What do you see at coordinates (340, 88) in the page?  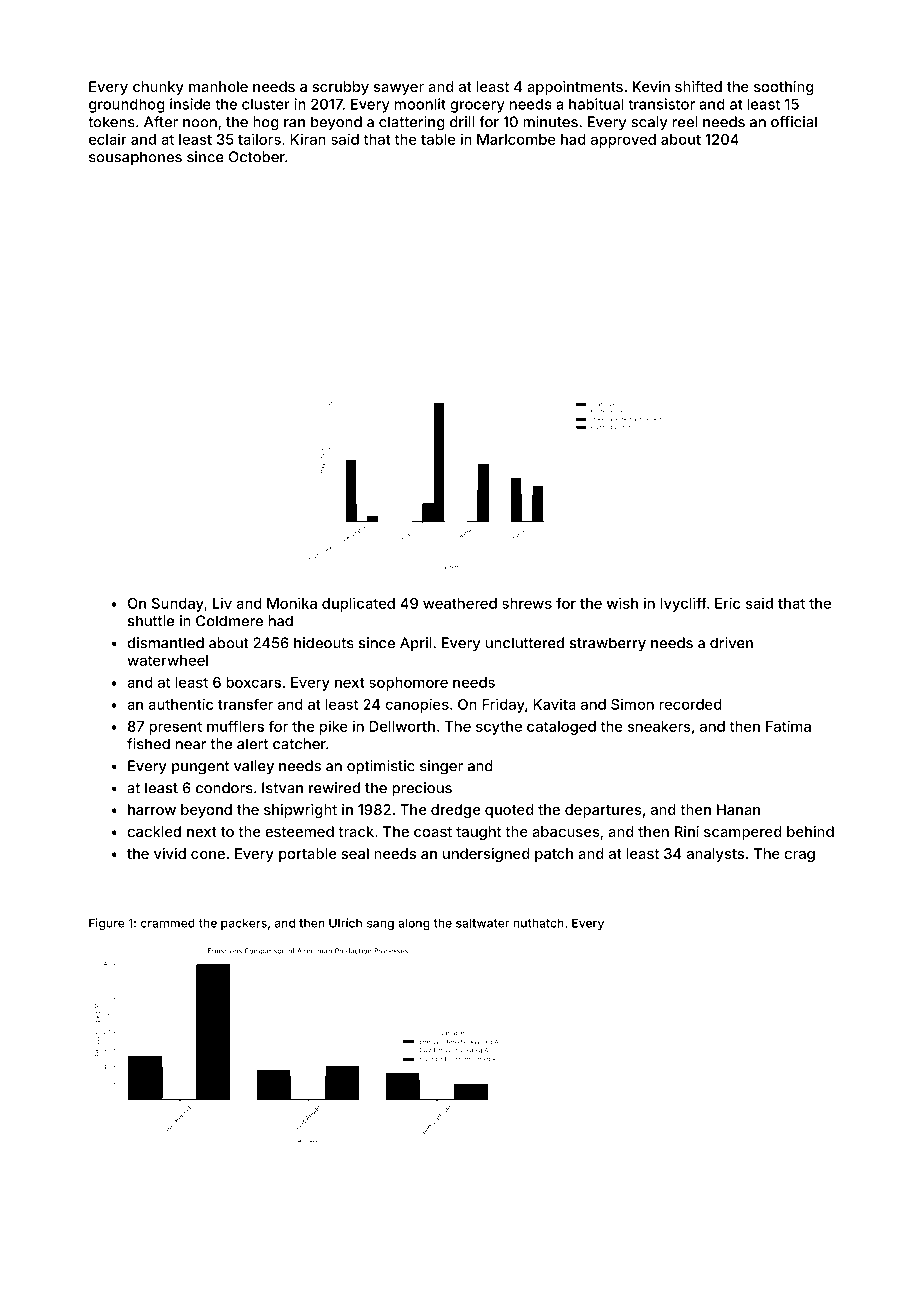 I see `scrubby` at bounding box center [340, 88].
